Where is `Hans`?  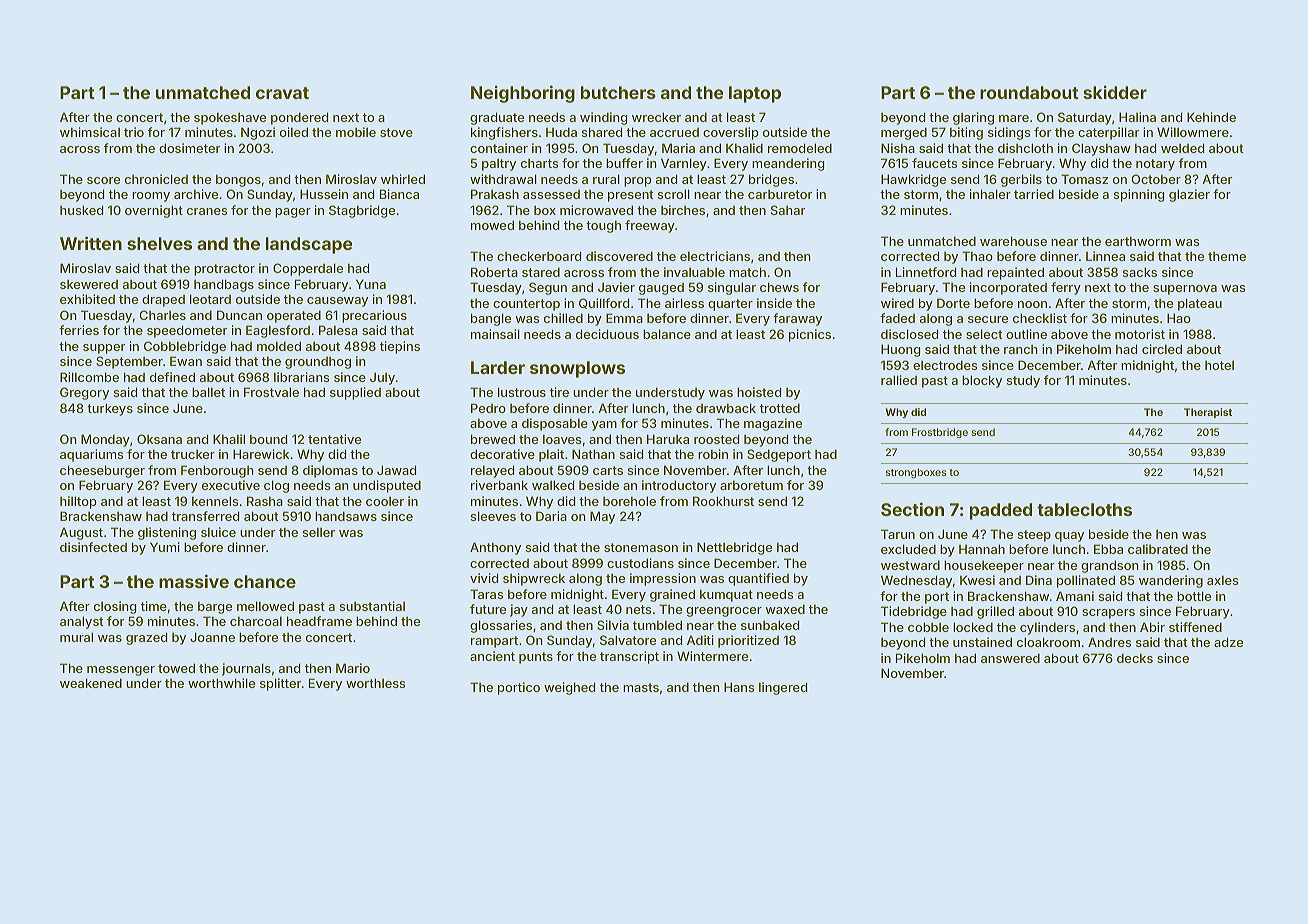 Hans is located at coordinates (739, 687).
